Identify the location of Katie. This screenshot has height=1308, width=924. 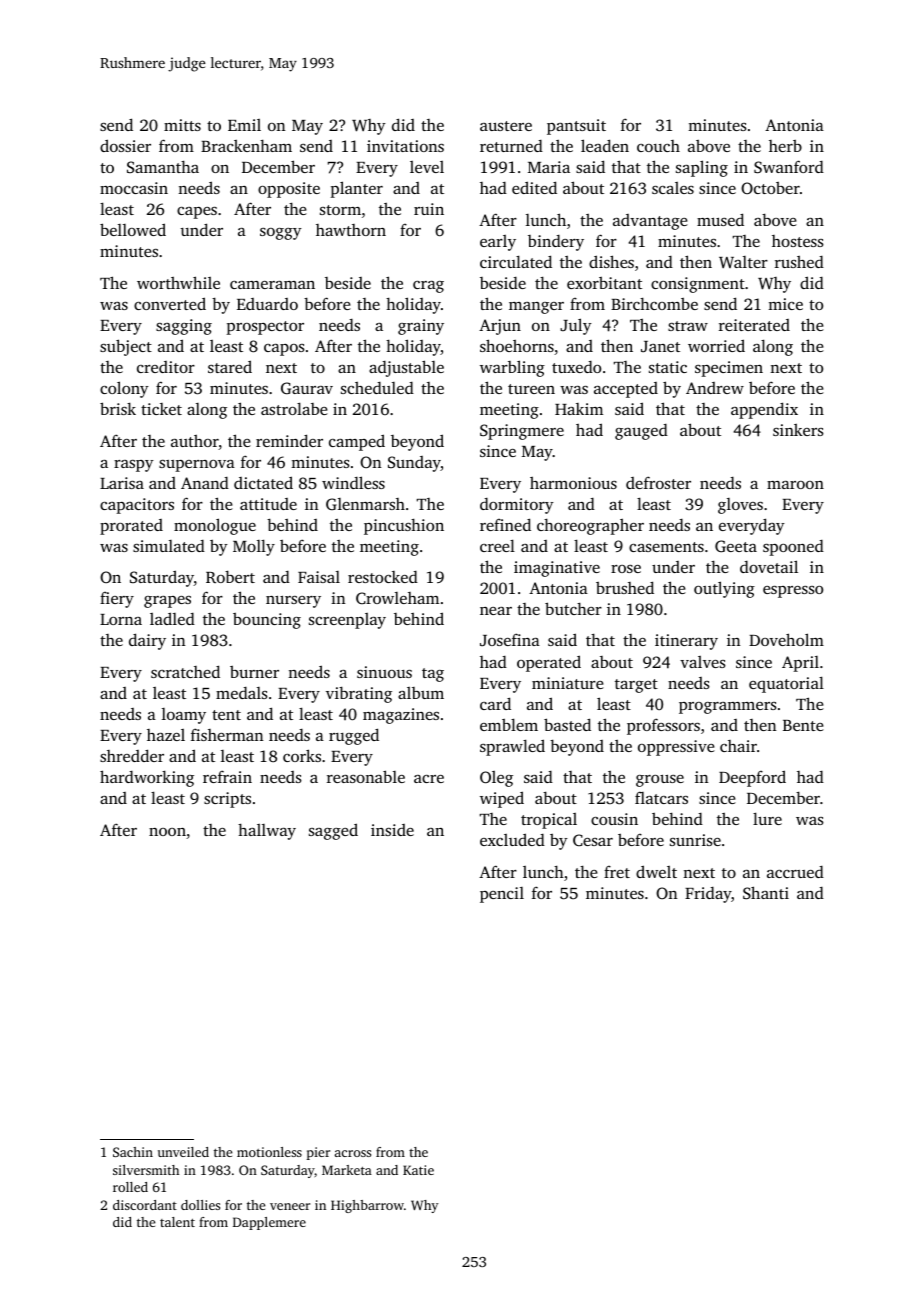
(418, 1170).
